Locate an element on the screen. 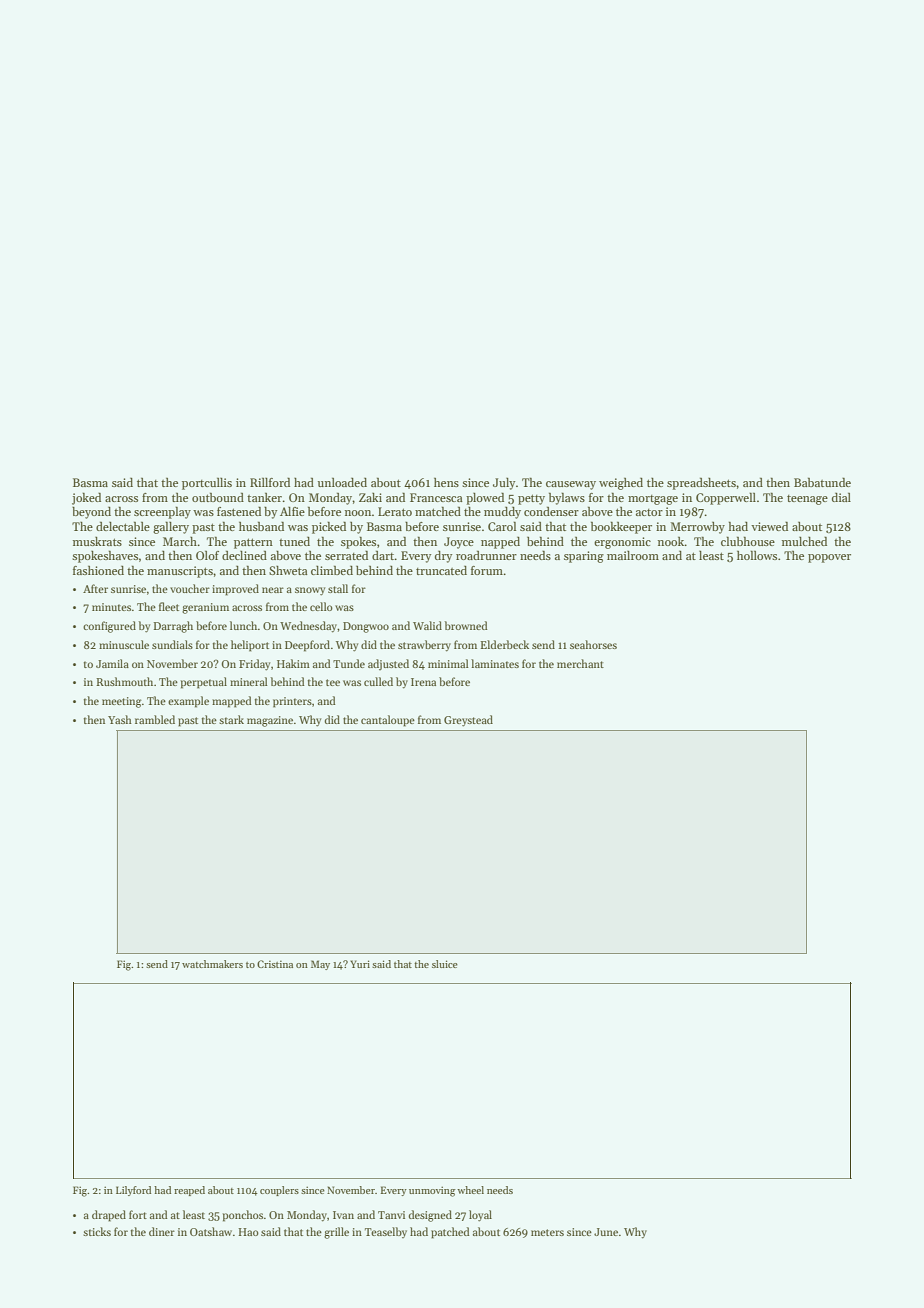  magazine is located at coordinates (270, 721).
